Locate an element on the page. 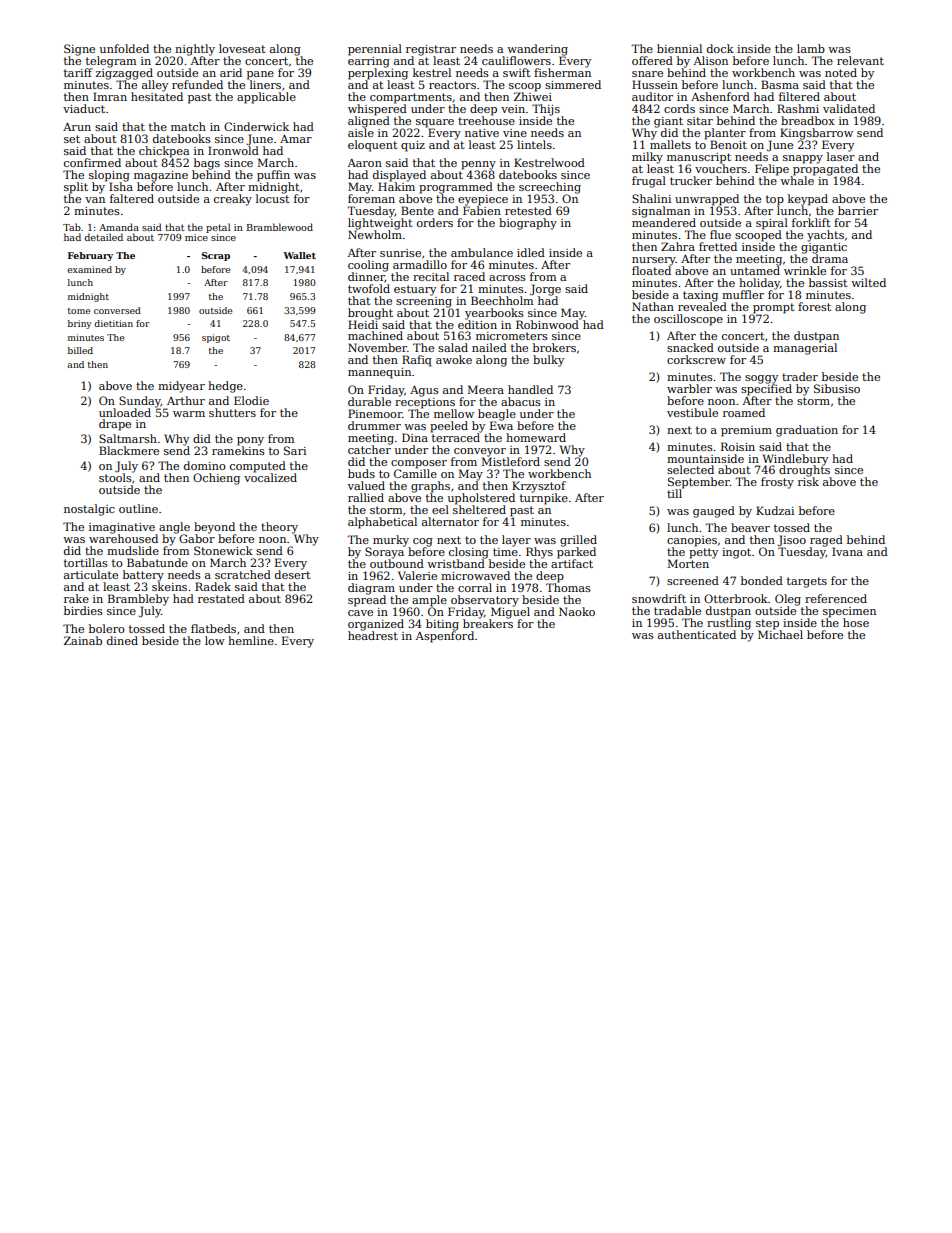  conveyor is located at coordinates (480, 452).
